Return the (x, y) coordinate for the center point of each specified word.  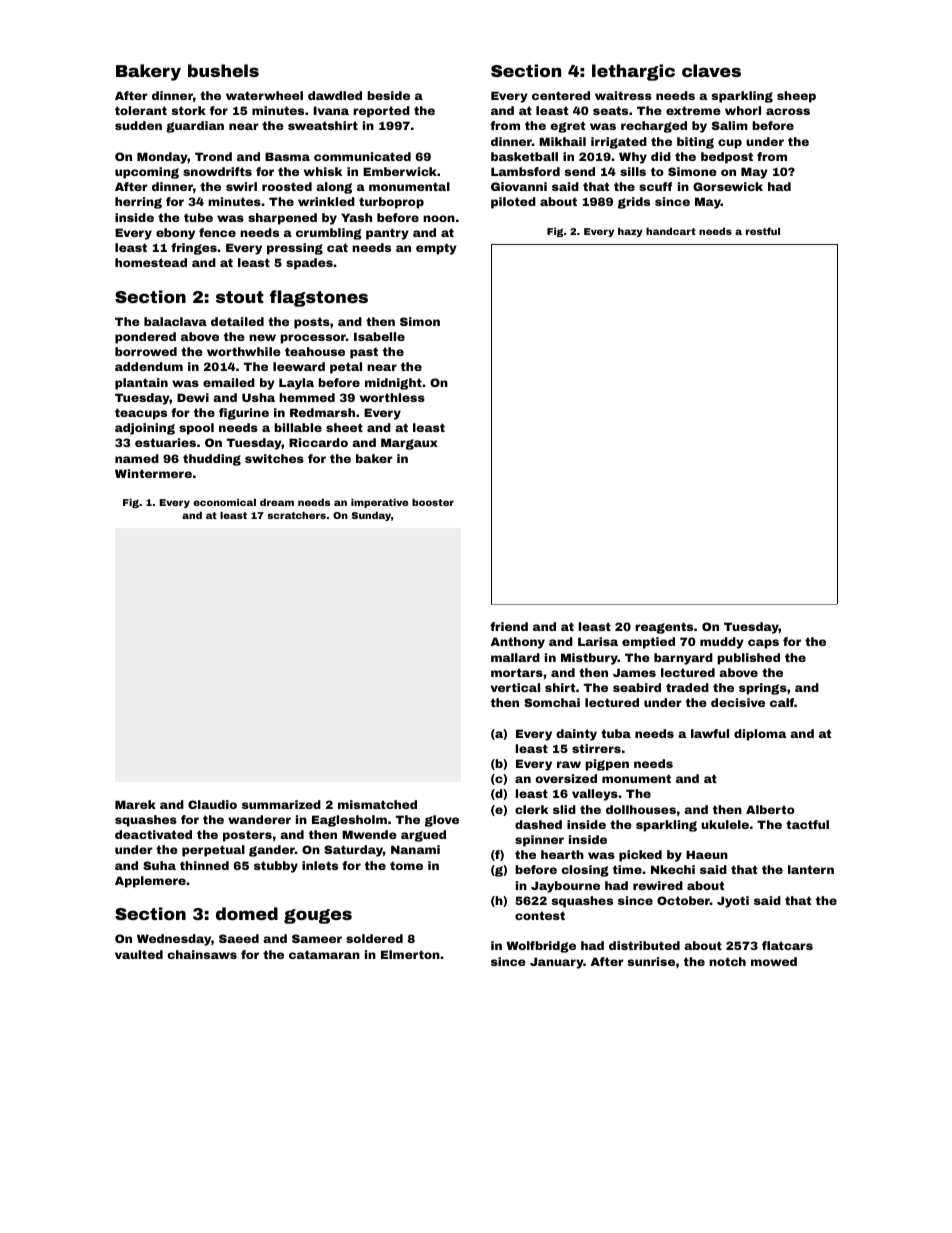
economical (224, 502)
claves (711, 70)
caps (763, 644)
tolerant (141, 110)
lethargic (633, 72)
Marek (135, 804)
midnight (393, 384)
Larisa (598, 641)
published (748, 659)
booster (433, 502)
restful (763, 231)
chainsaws (202, 954)
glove (442, 821)
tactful (807, 824)
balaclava (175, 321)
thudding (212, 460)
